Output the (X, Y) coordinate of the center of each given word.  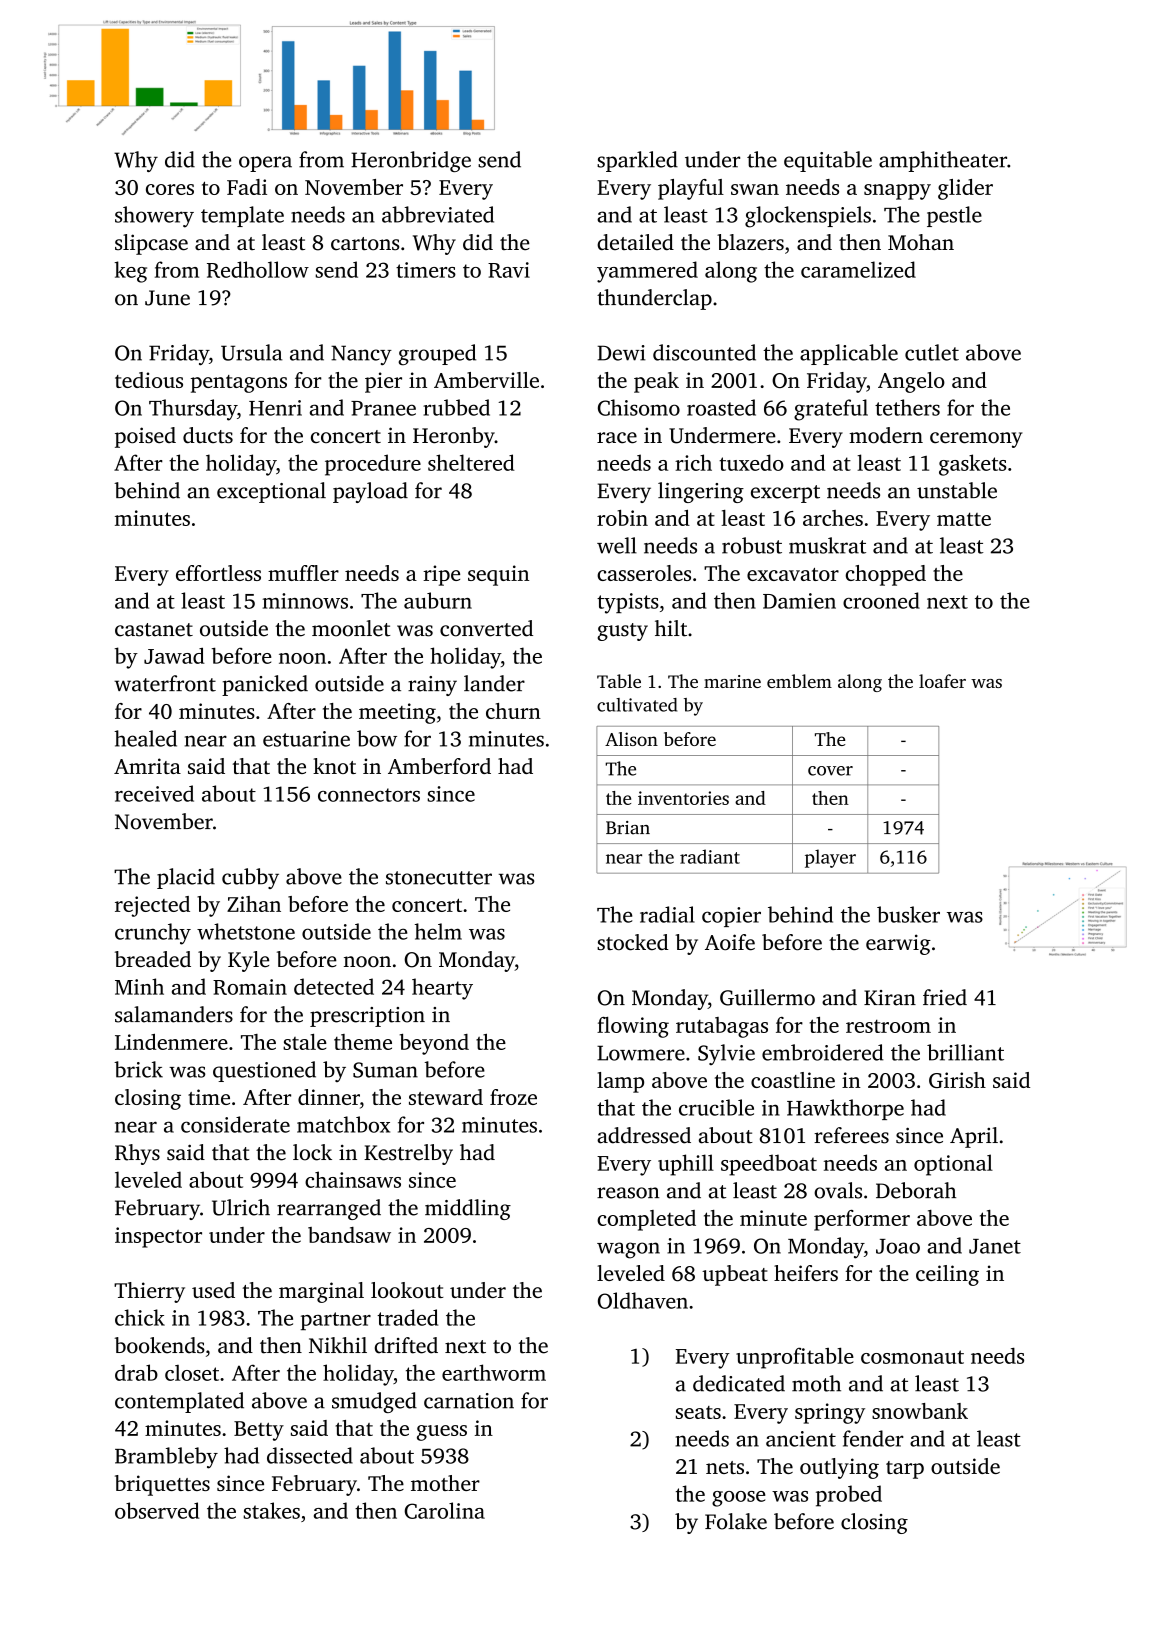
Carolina (444, 1510)
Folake (736, 1521)
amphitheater (943, 161)
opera (265, 164)
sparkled (637, 161)
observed (157, 1510)
